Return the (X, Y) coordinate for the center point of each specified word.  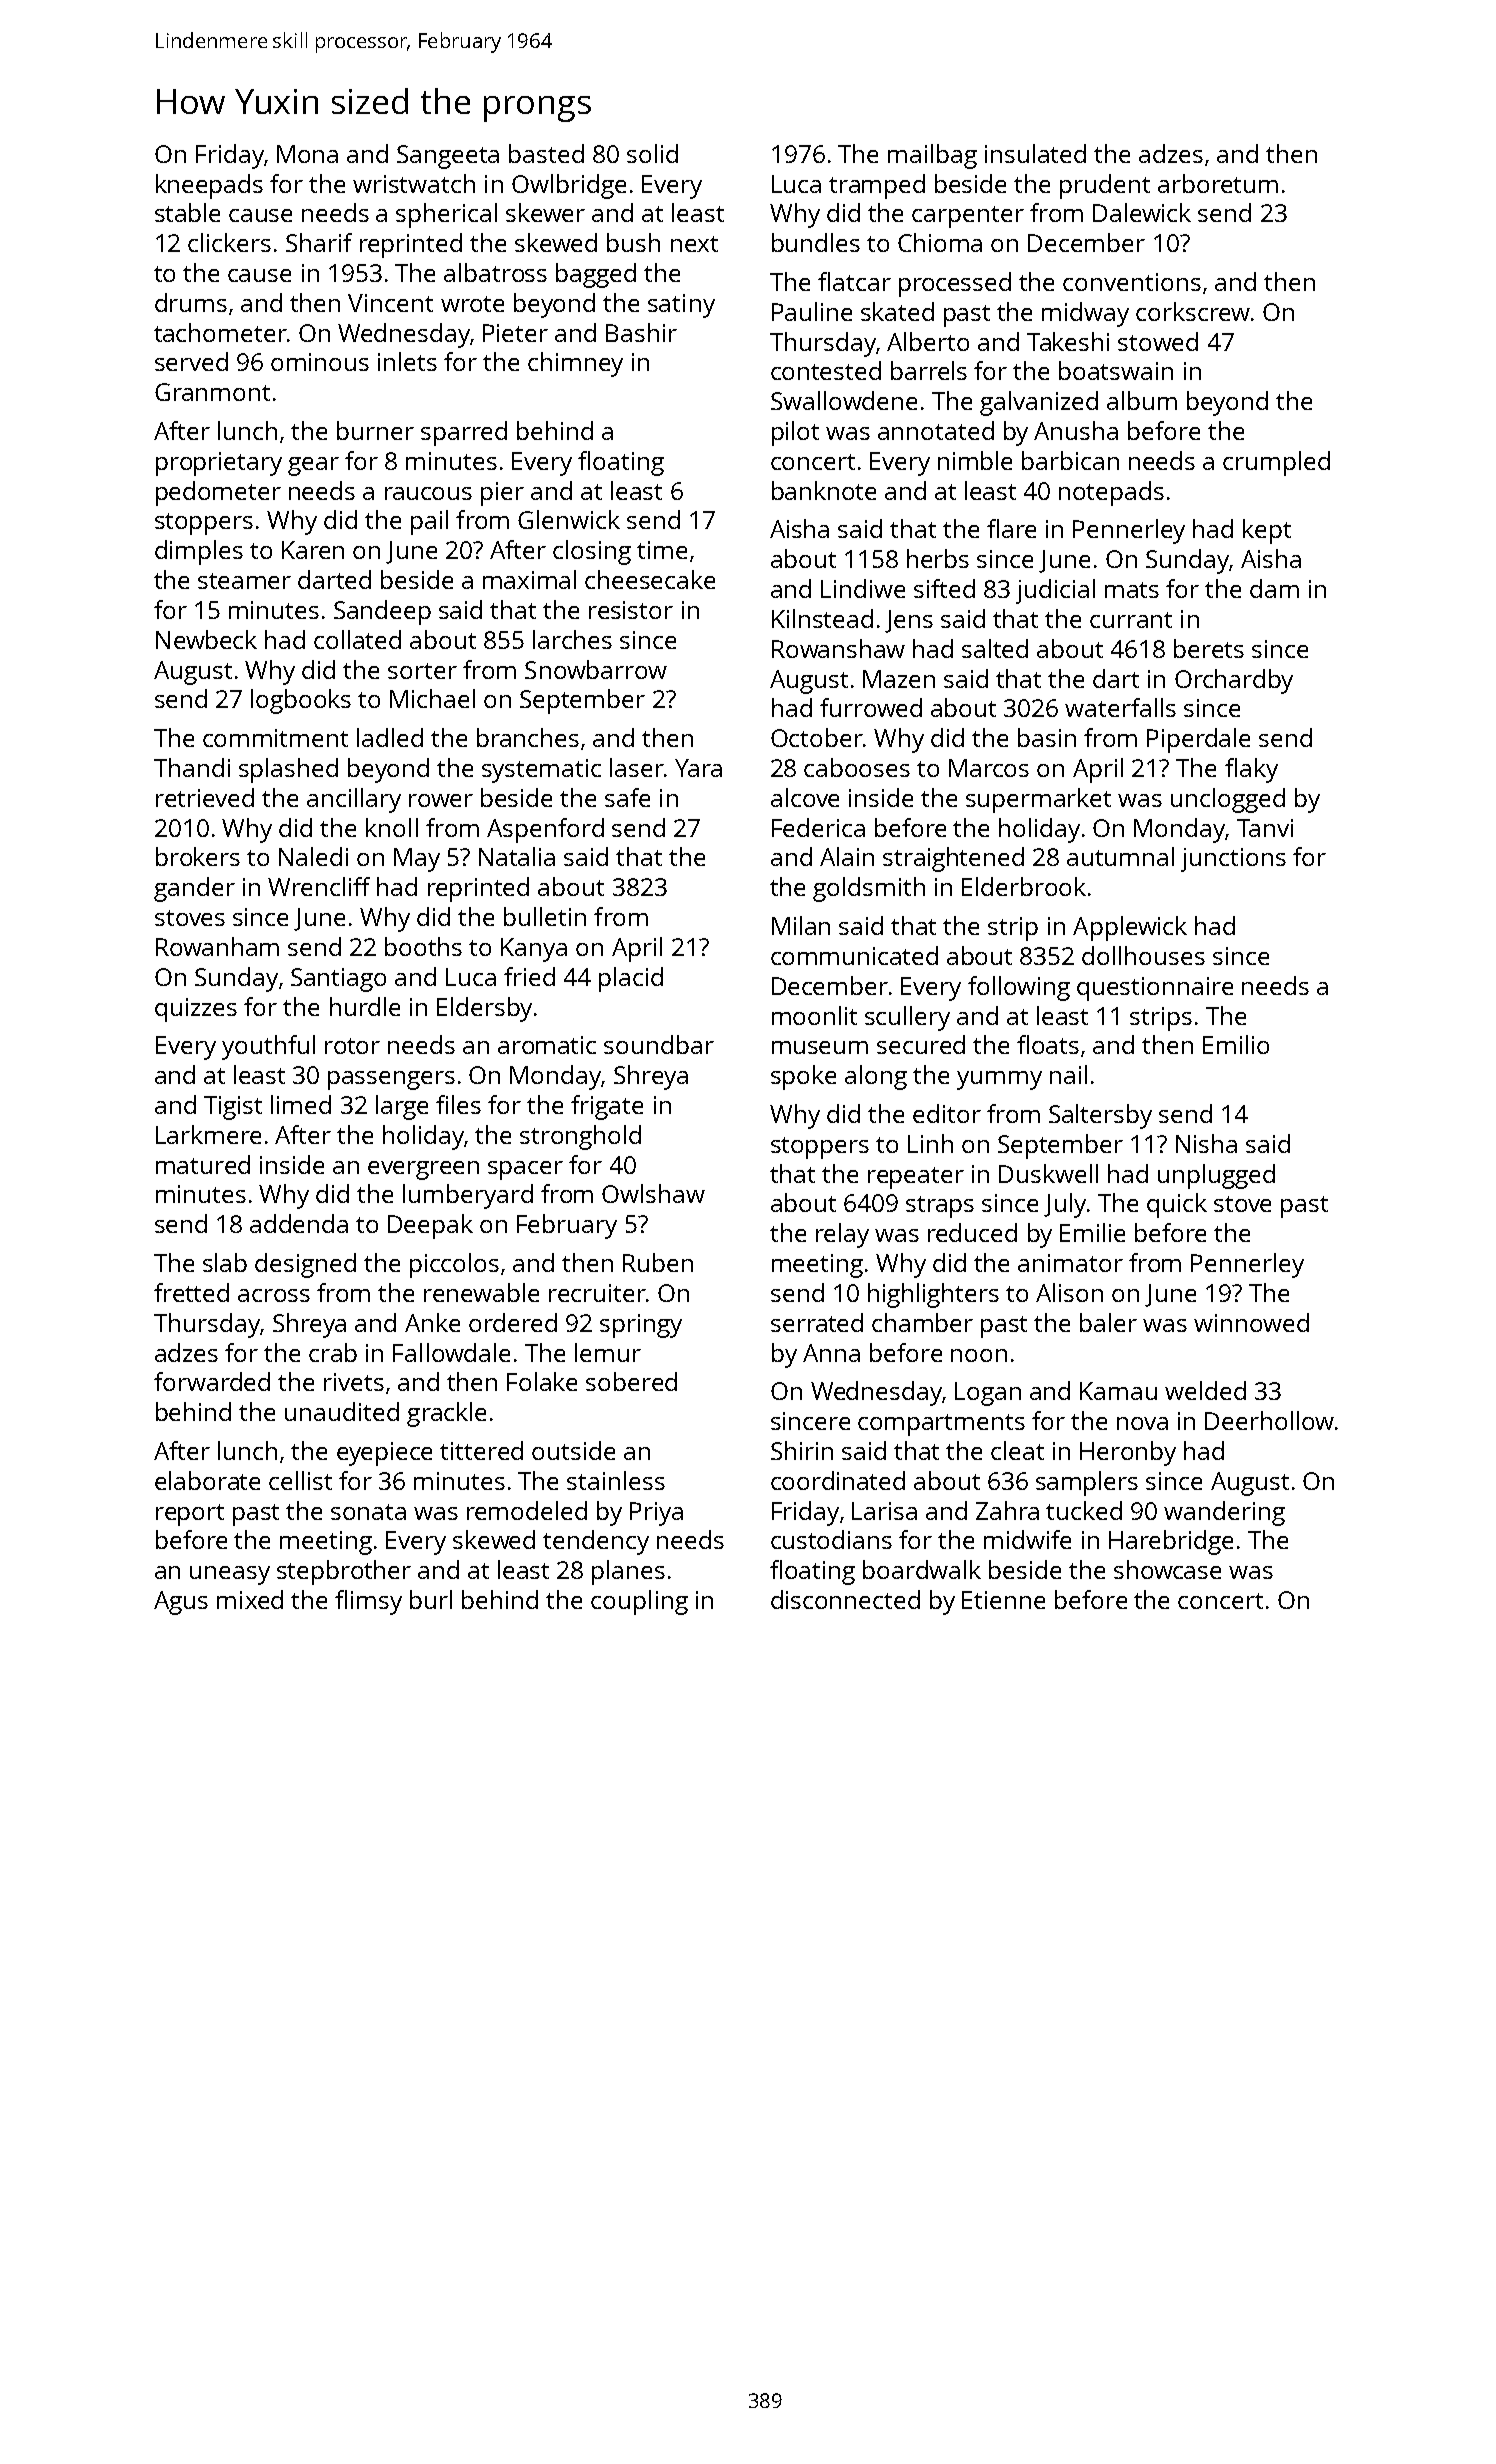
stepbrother (344, 1572)
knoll (392, 827)
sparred (464, 433)
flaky (1251, 770)
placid (631, 979)
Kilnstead (822, 618)
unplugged (1216, 1176)
